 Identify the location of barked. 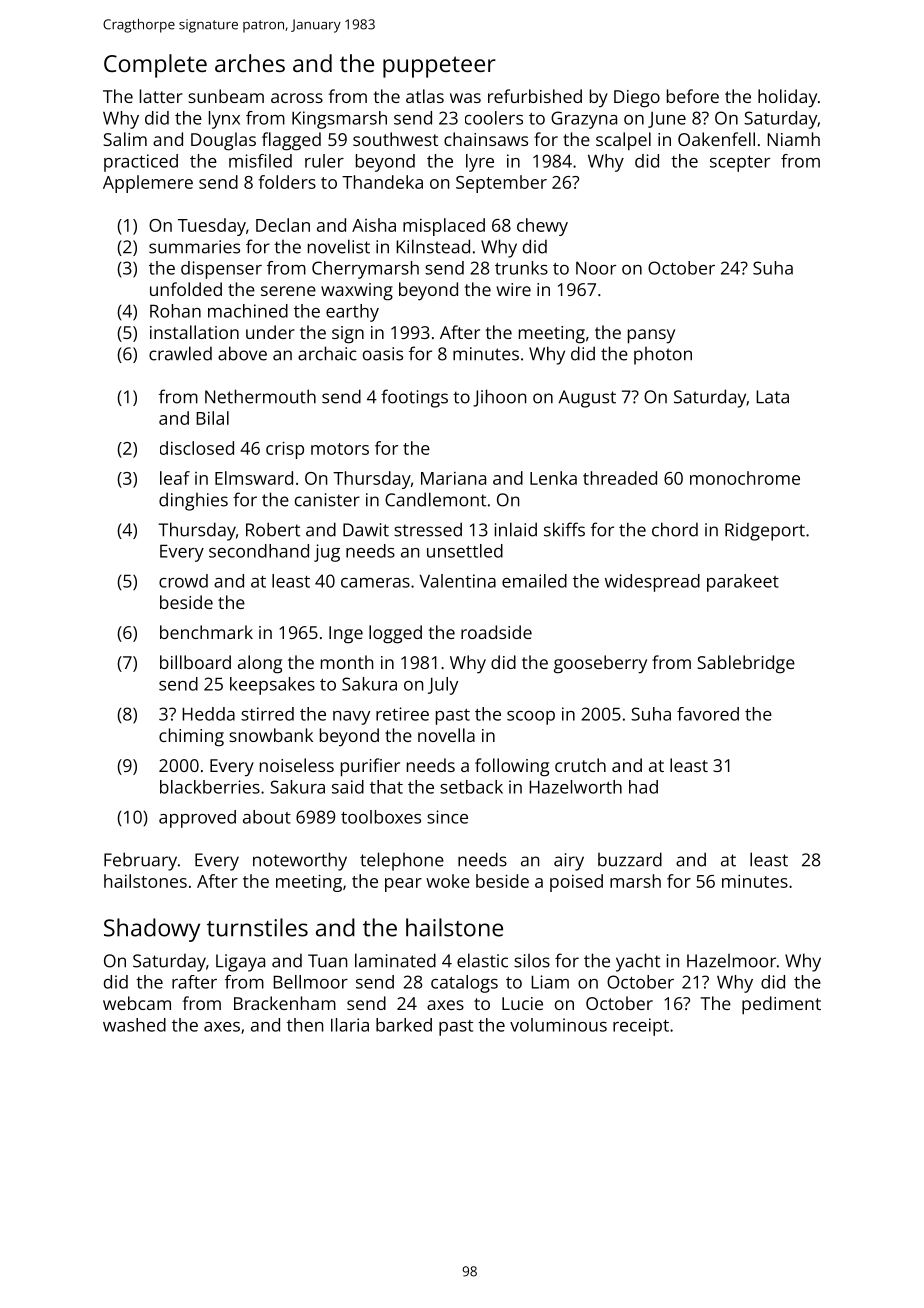
(404, 1025).
